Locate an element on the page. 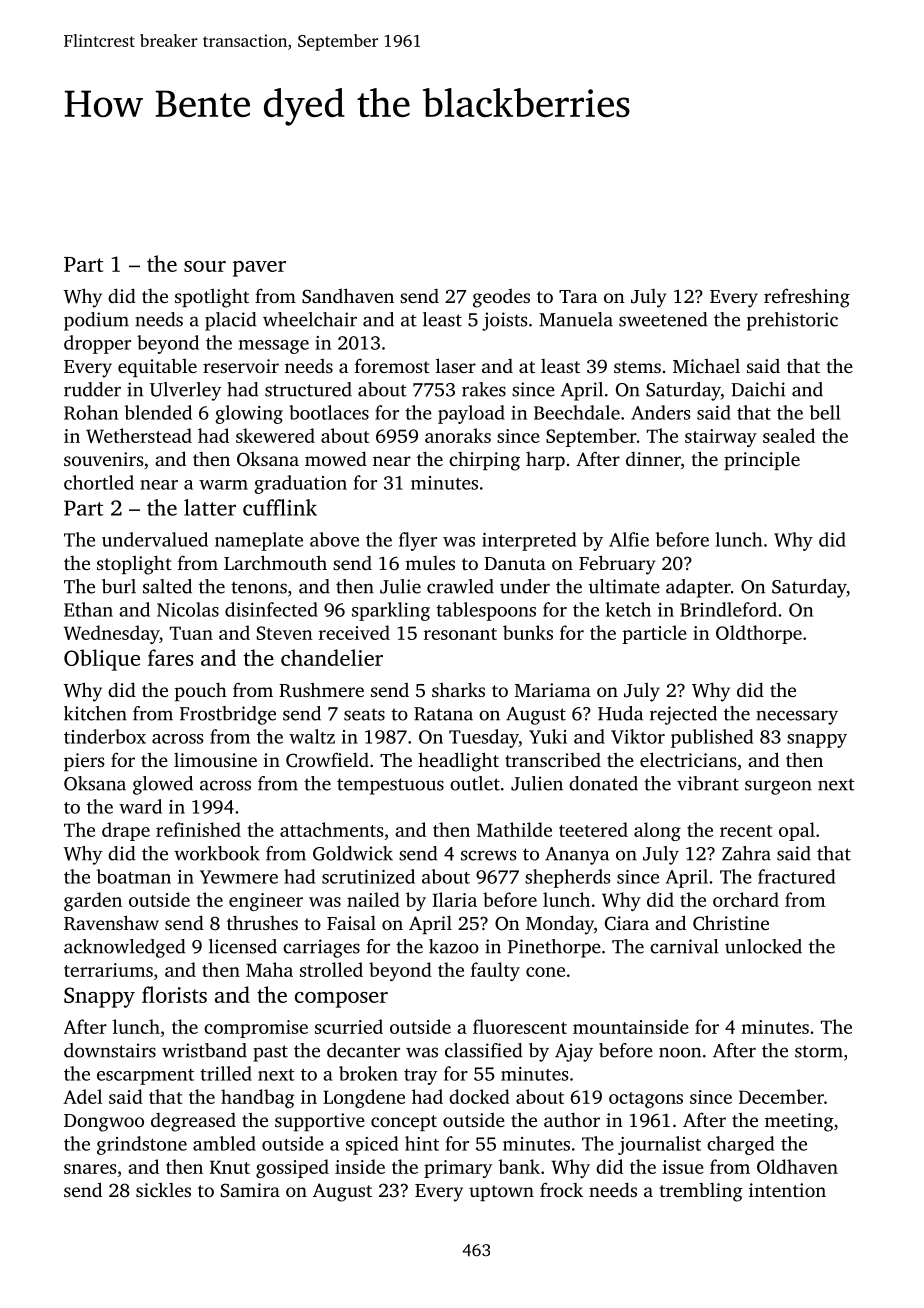 The width and height of the image is (924, 1308). Tara is located at coordinates (578, 296).
